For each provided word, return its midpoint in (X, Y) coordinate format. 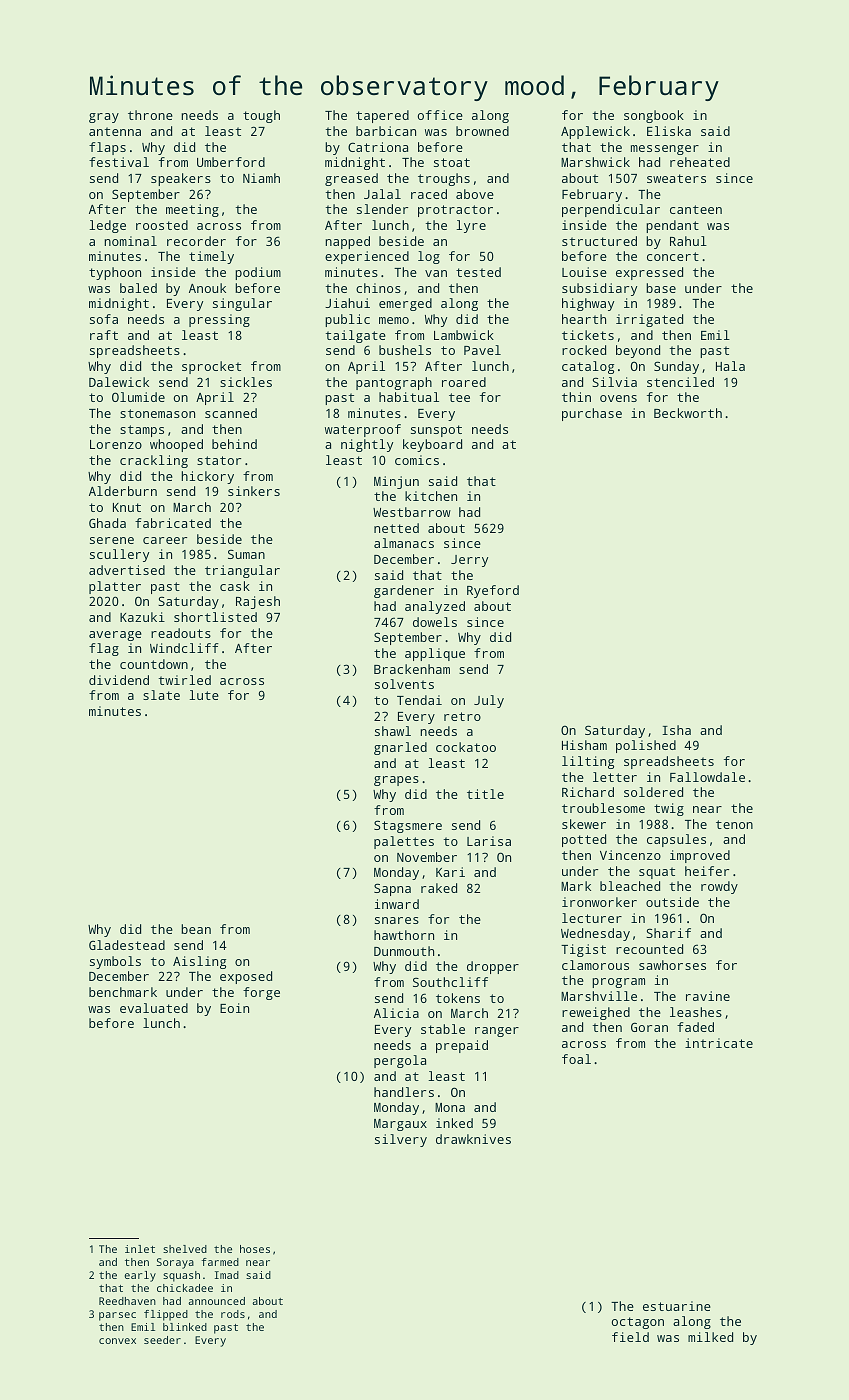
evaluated (154, 1008)
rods (233, 1314)
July (489, 701)
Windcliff (184, 648)
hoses (255, 1249)
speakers (181, 179)
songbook (654, 116)
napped (347, 242)
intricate (719, 1043)
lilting (588, 762)
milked (710, 1337)
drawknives (473, 1139)
